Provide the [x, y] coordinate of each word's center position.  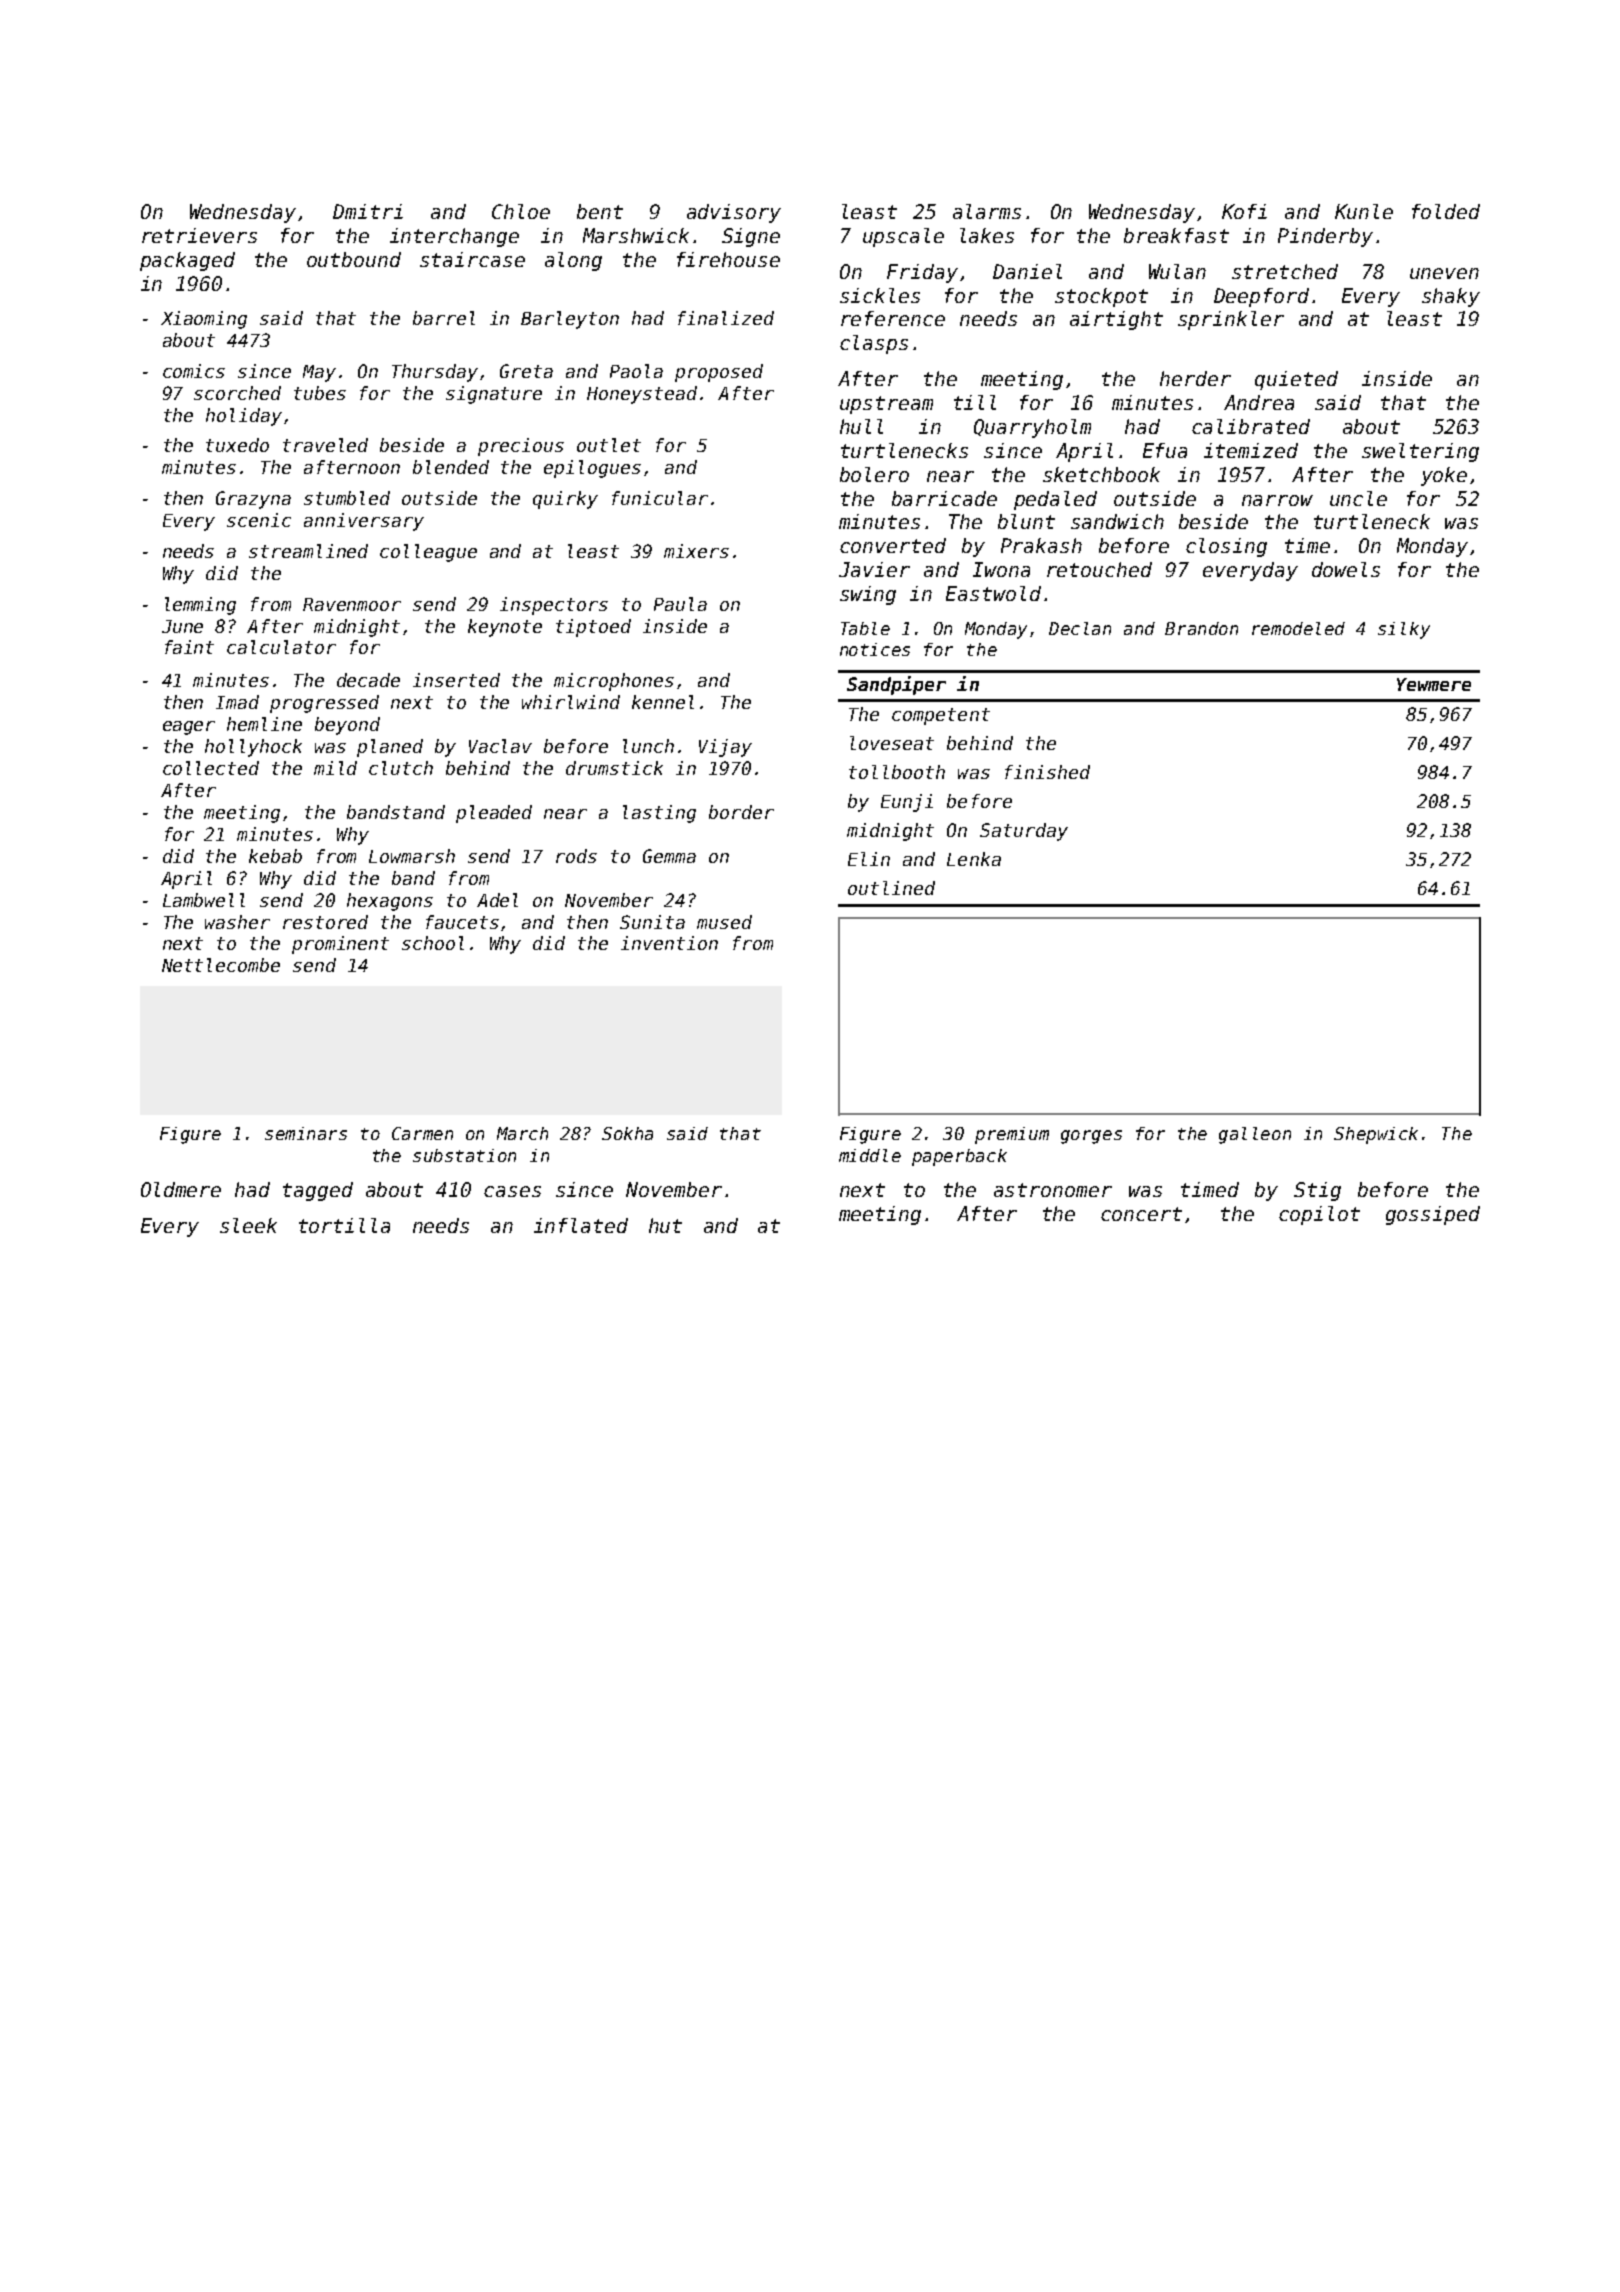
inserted [456, 680]
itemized [1251, 450]
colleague [428, 553]
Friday [922, 273]
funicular [660, 498]
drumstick [614, 768]
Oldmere [181, 1189]
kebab [275, 856]
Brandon [1201, 628]
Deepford [1261, 297]
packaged [187, 261]
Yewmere [1434, 684]
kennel [663, 702]
